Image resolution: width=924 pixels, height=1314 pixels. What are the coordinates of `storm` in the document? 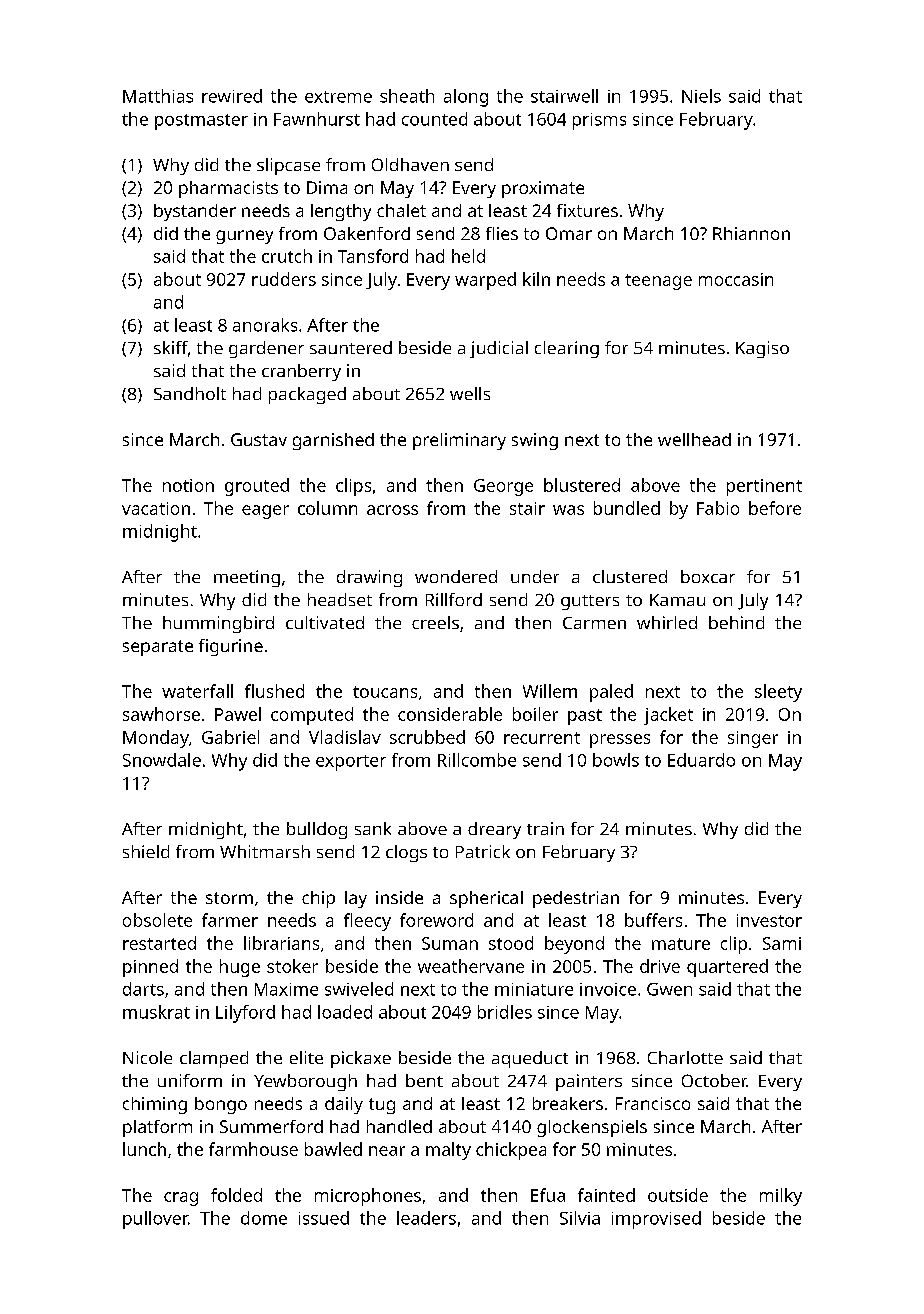 It's located at (229, 898).
